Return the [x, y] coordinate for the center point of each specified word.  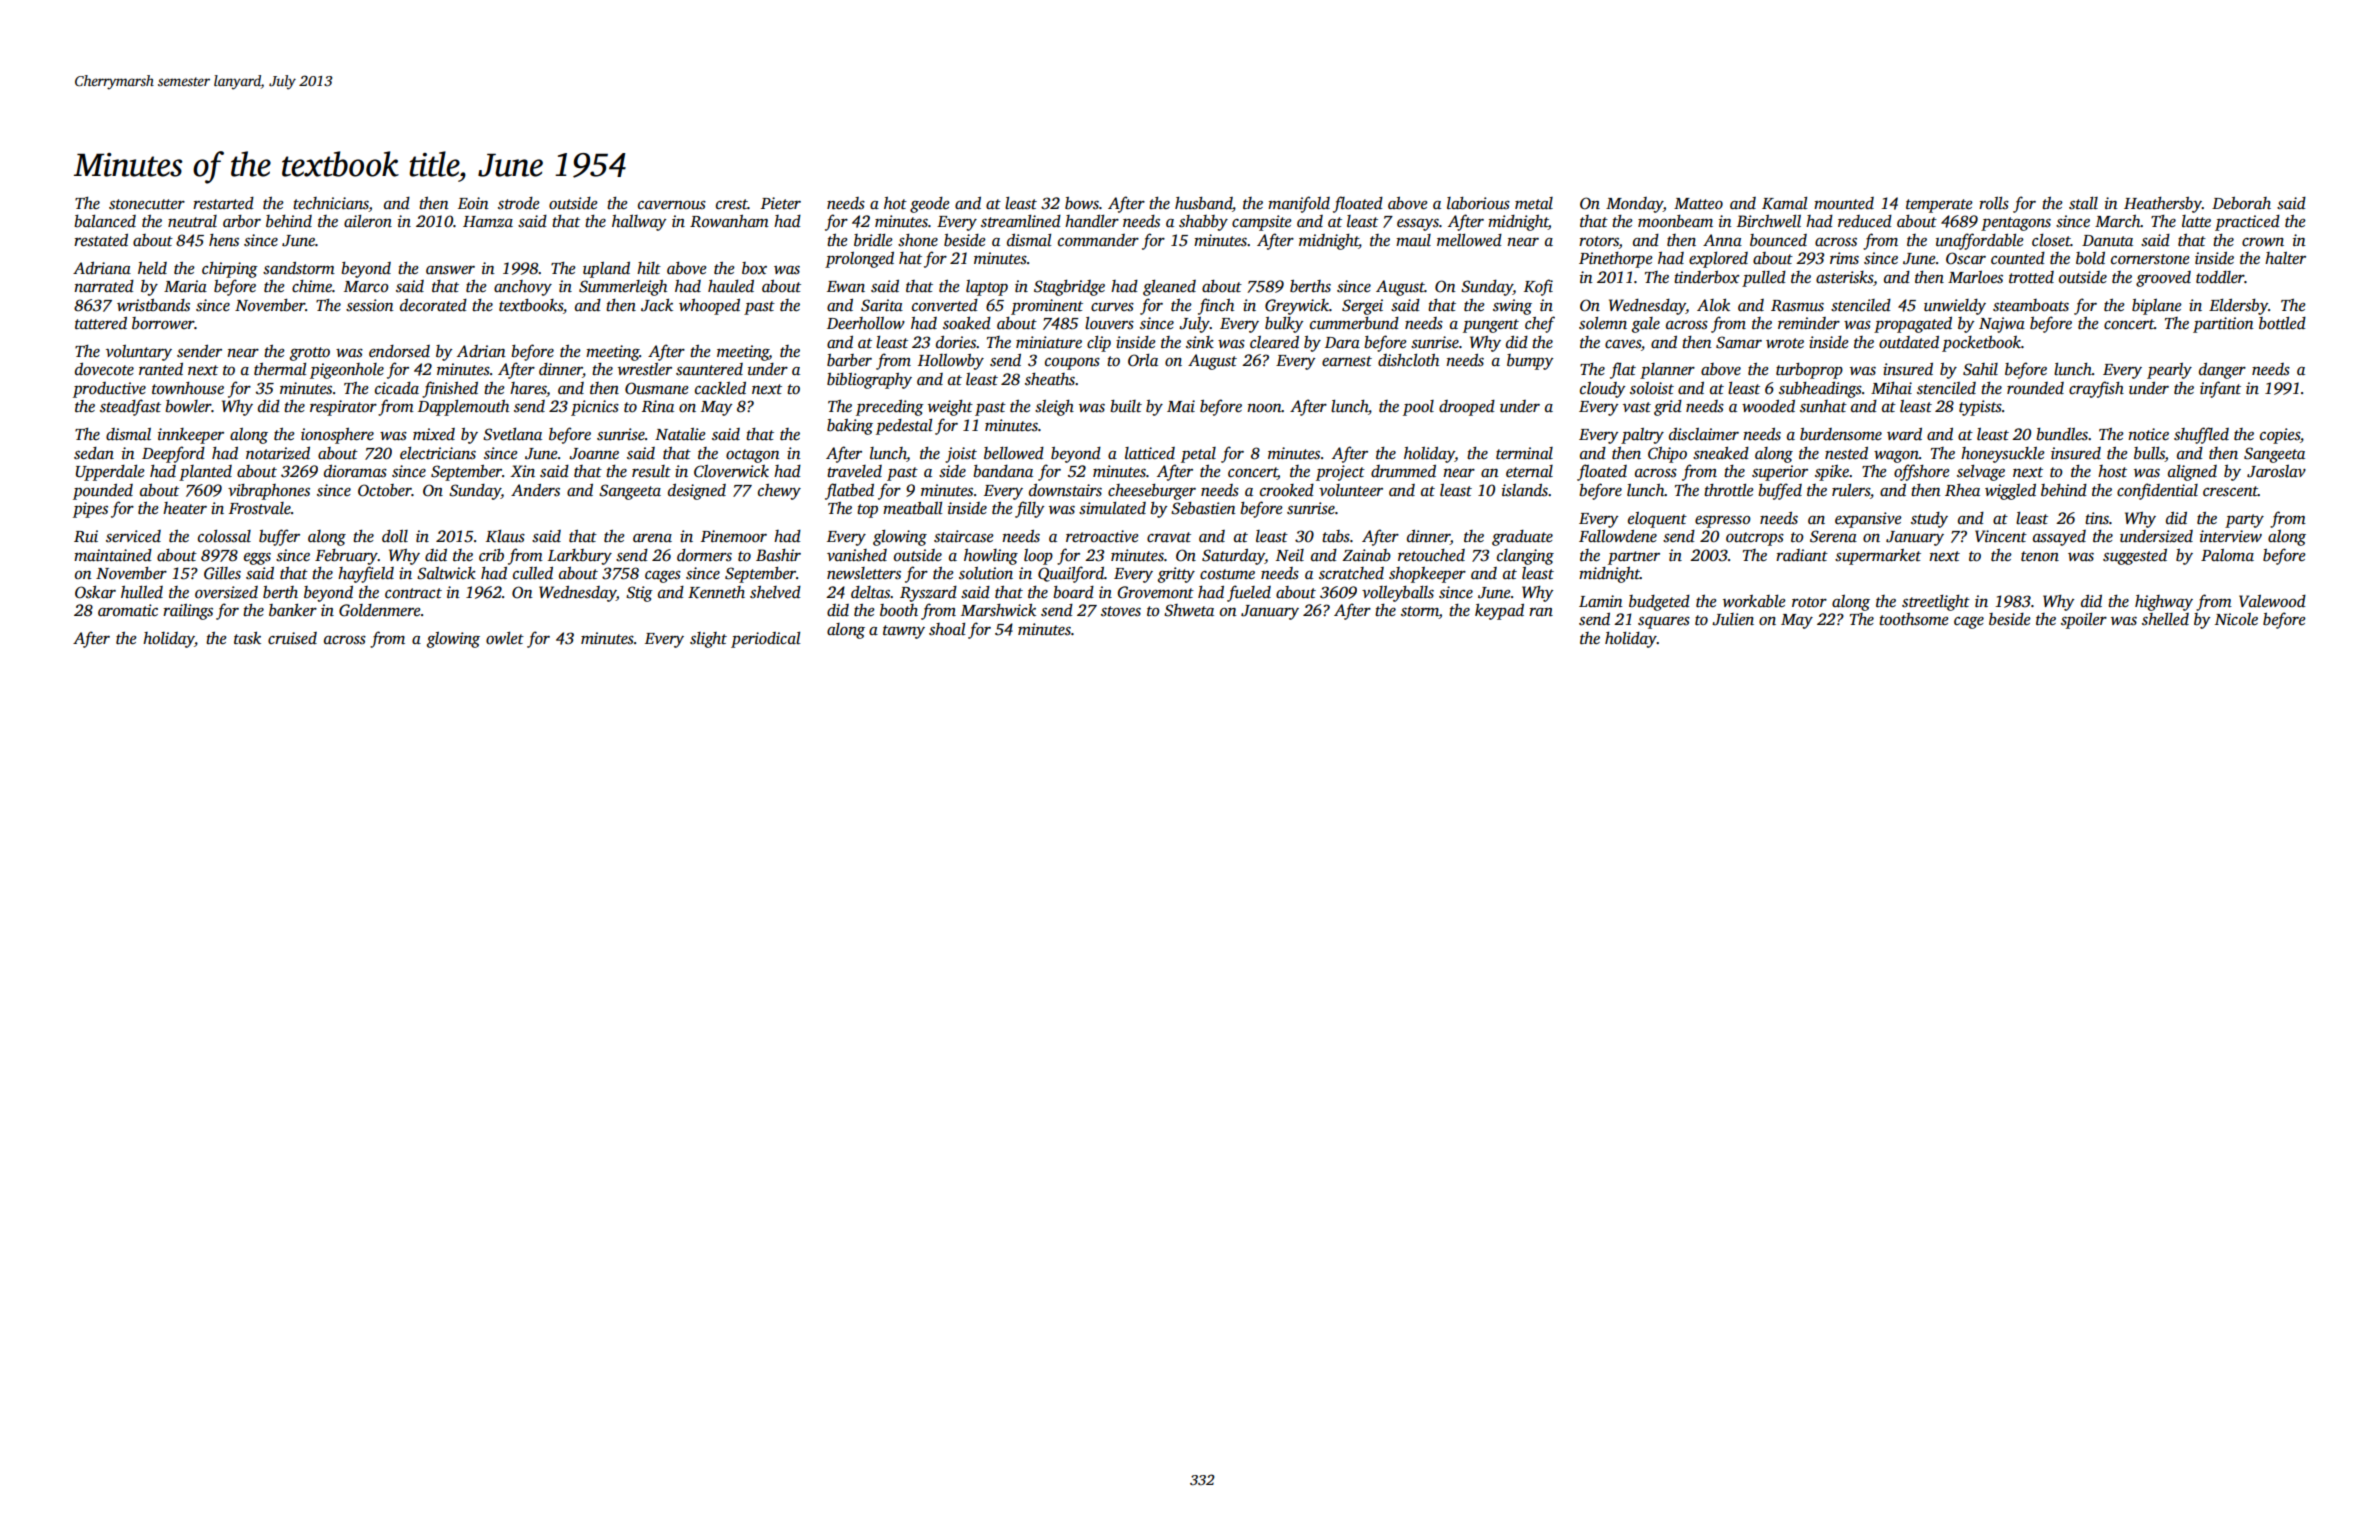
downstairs [1065, 490]
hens [224, 240]
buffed [1780, 491]
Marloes [1975, 277]
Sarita [882, 305]
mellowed [1469, 240]
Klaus [505, 536]
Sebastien [1203, 508]
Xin [522, 471]
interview [2231, 536]
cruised [292, 638]
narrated [104, 286]
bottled [2282, 323]
